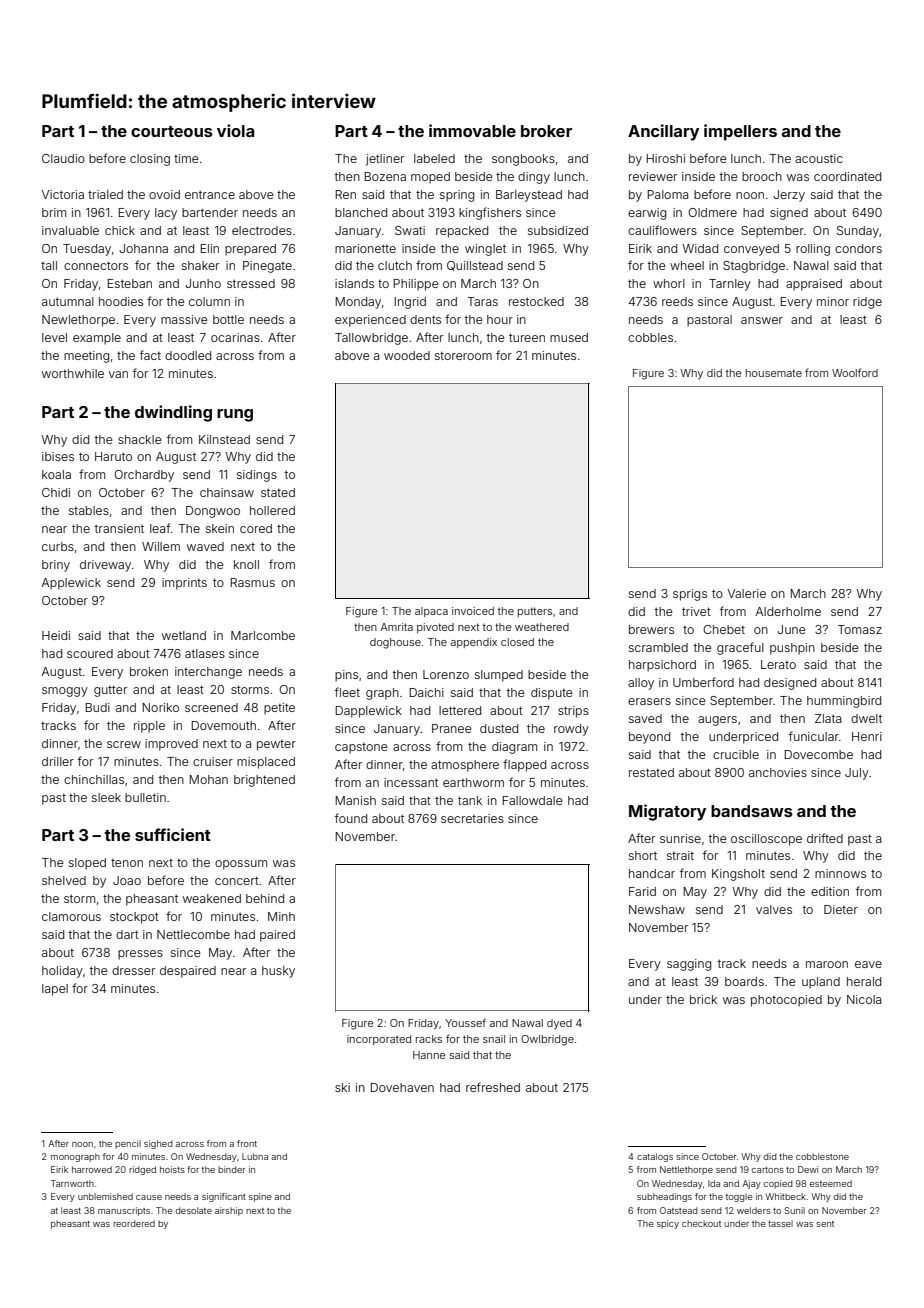 The height and width of the screenshot is (1308, 924). Describe the element at coordinates (395, 643) in the screenshot. I see `doghouse` at that location.
